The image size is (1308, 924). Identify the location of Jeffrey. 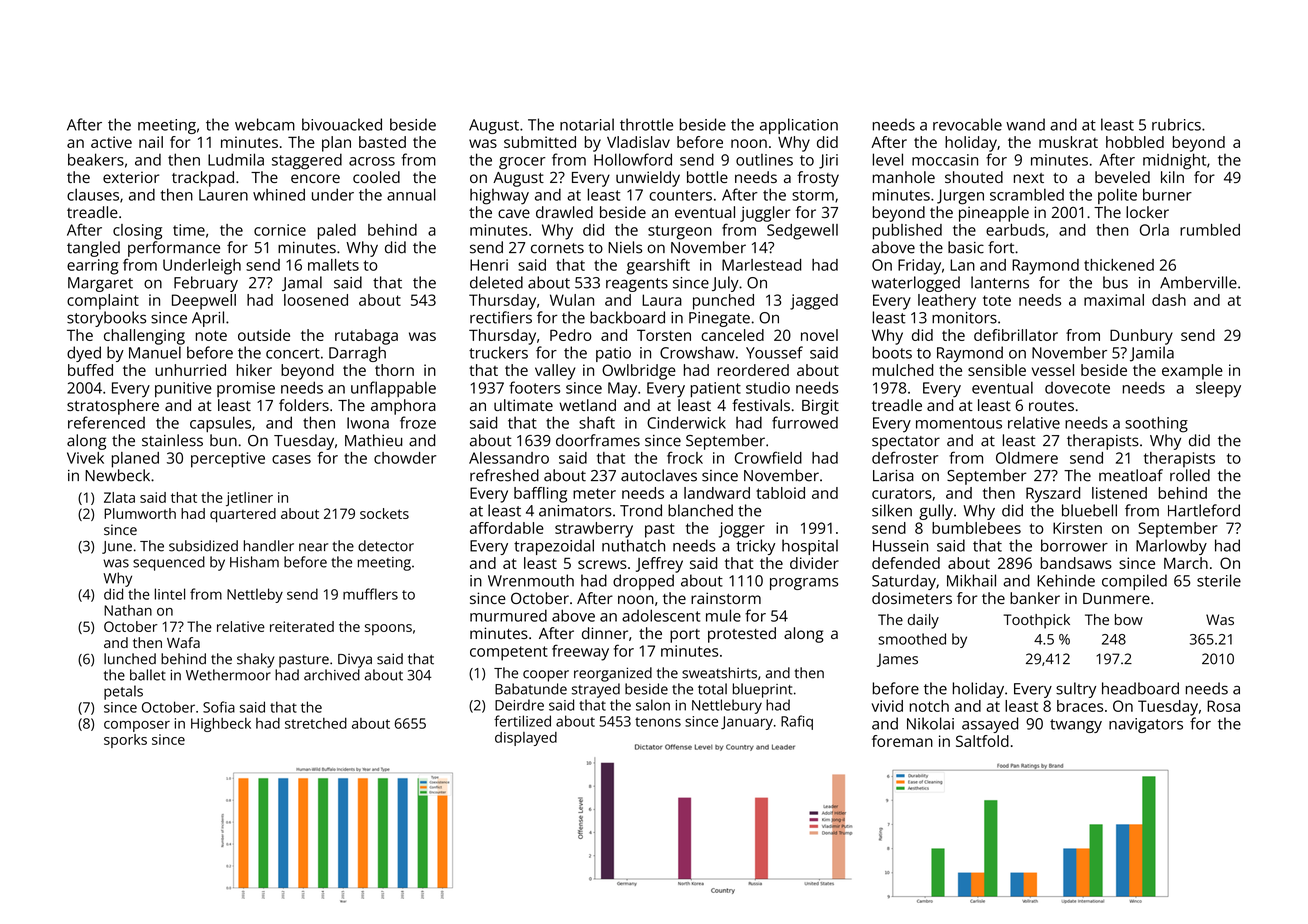
(659, 565).
